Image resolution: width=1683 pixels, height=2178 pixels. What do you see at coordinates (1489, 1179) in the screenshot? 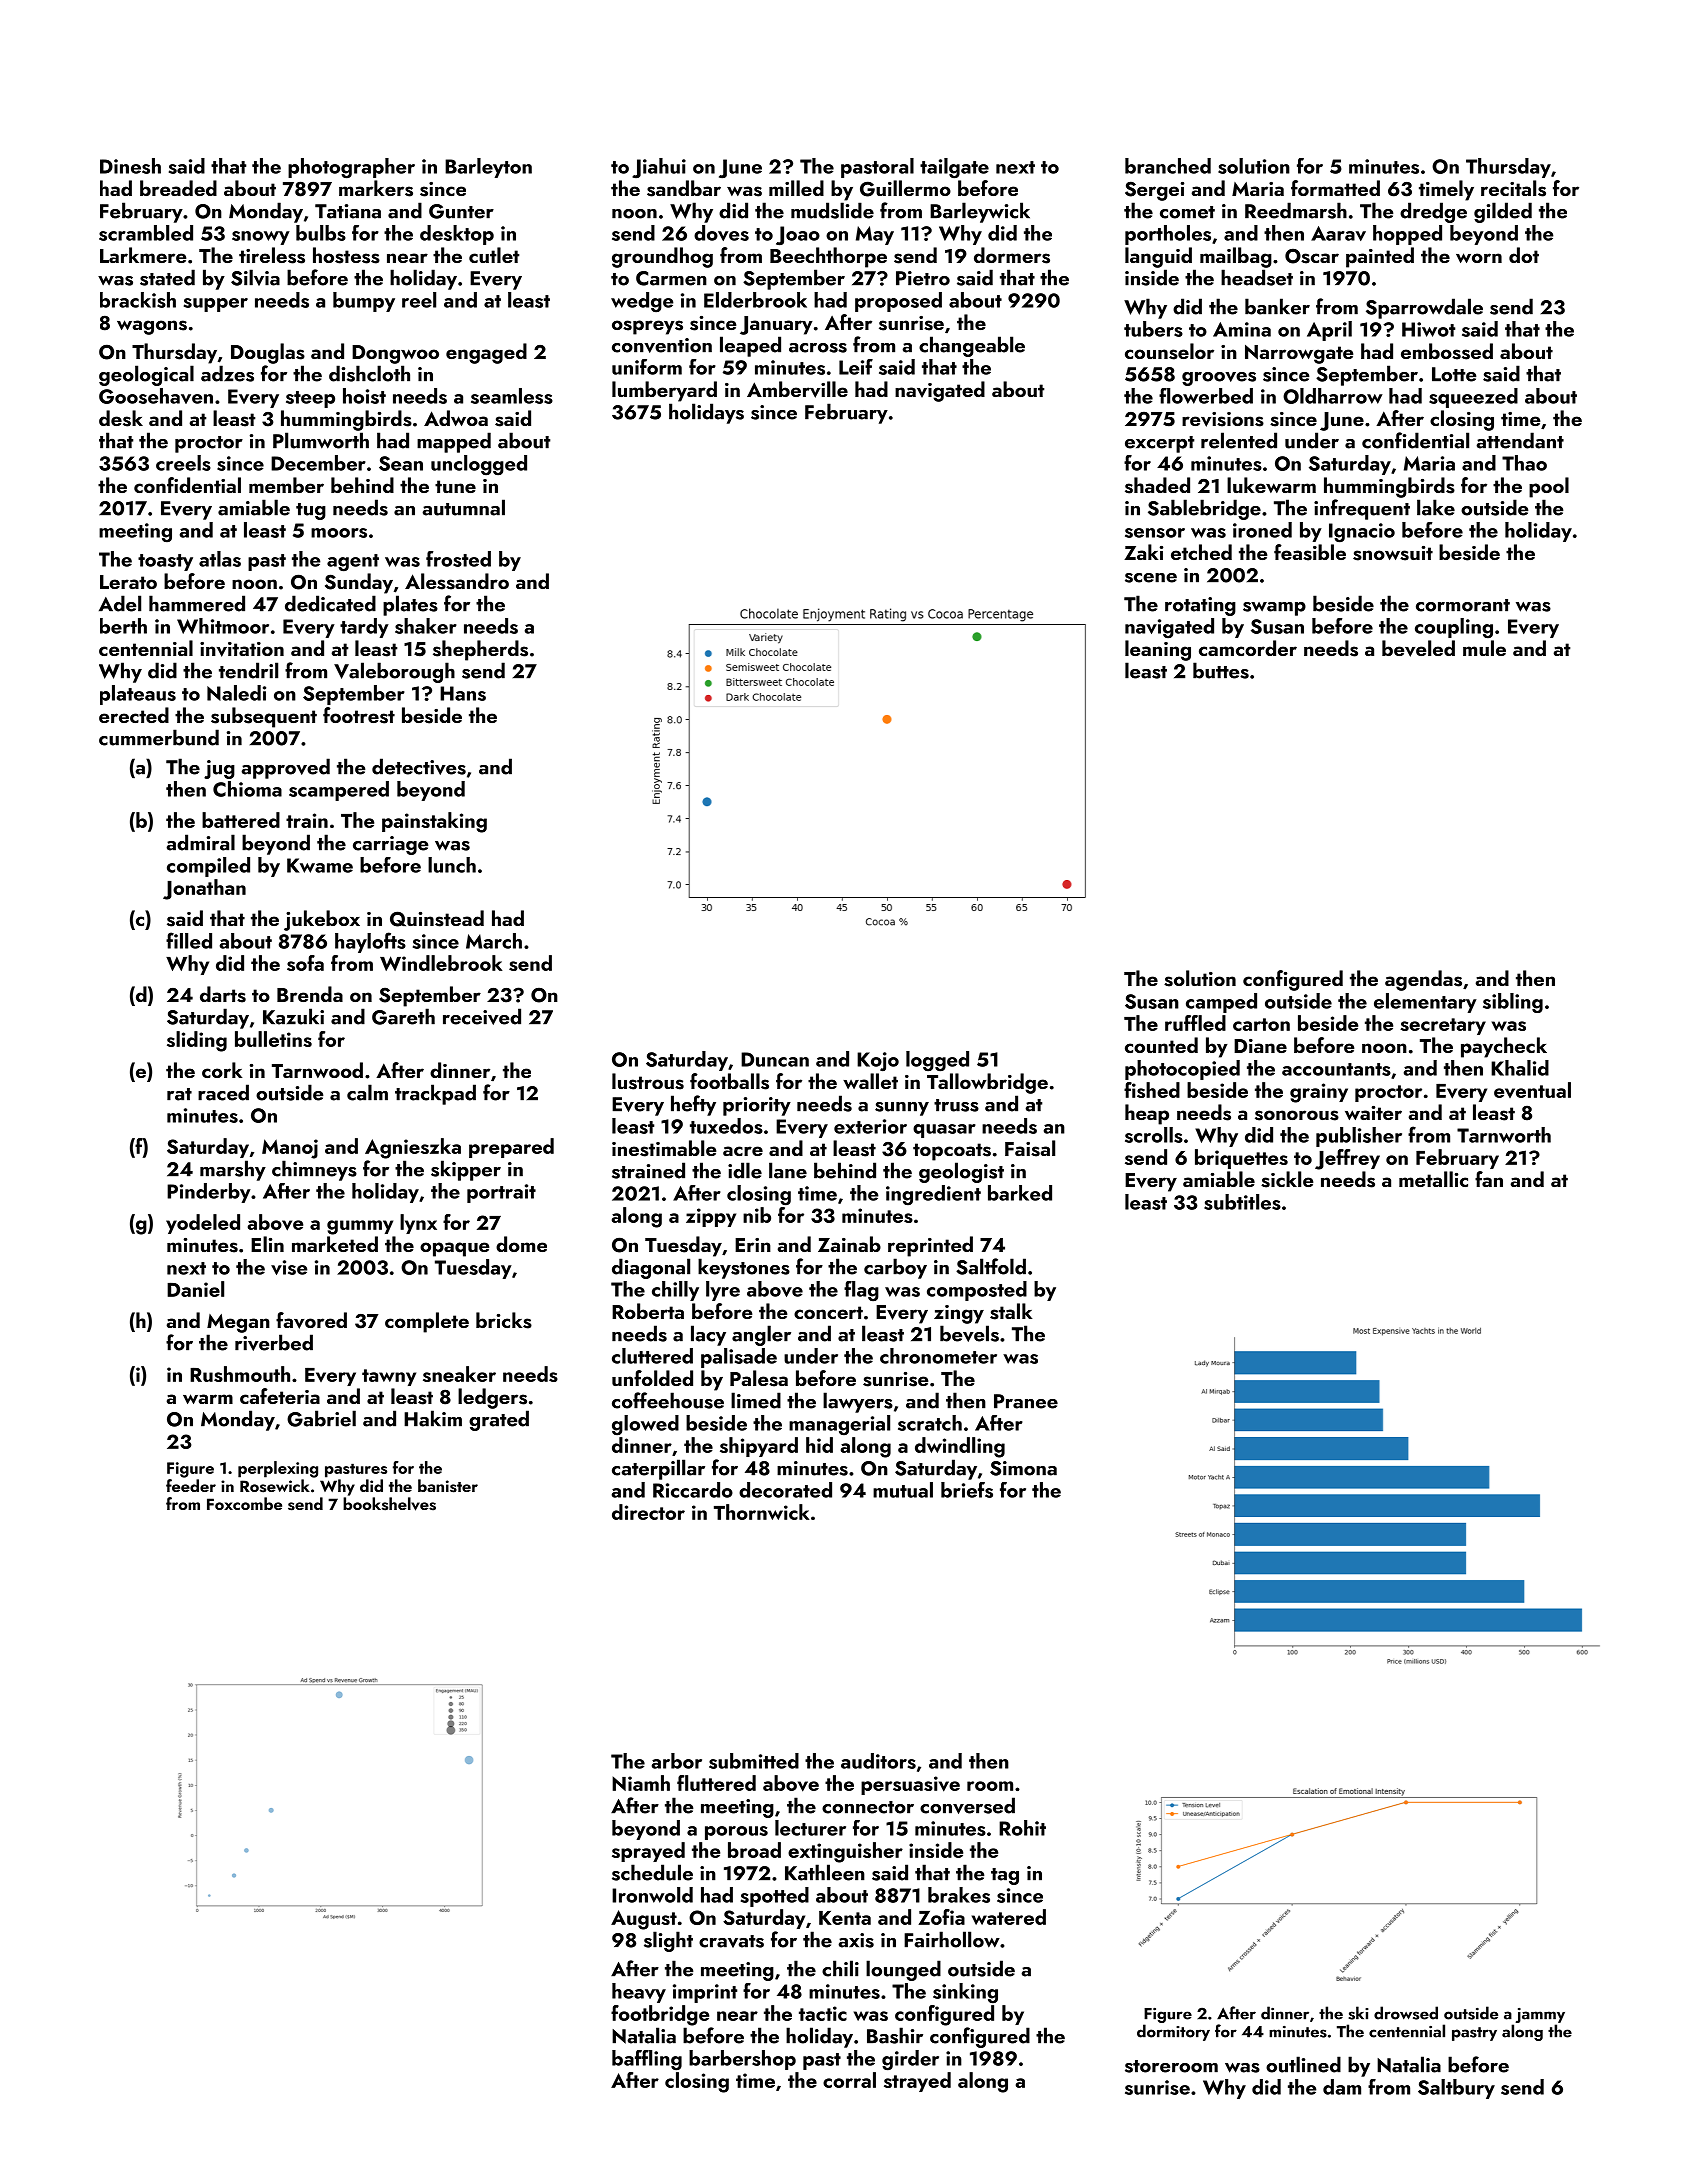
I see `fan` at bounding box center [1489, 1179].
